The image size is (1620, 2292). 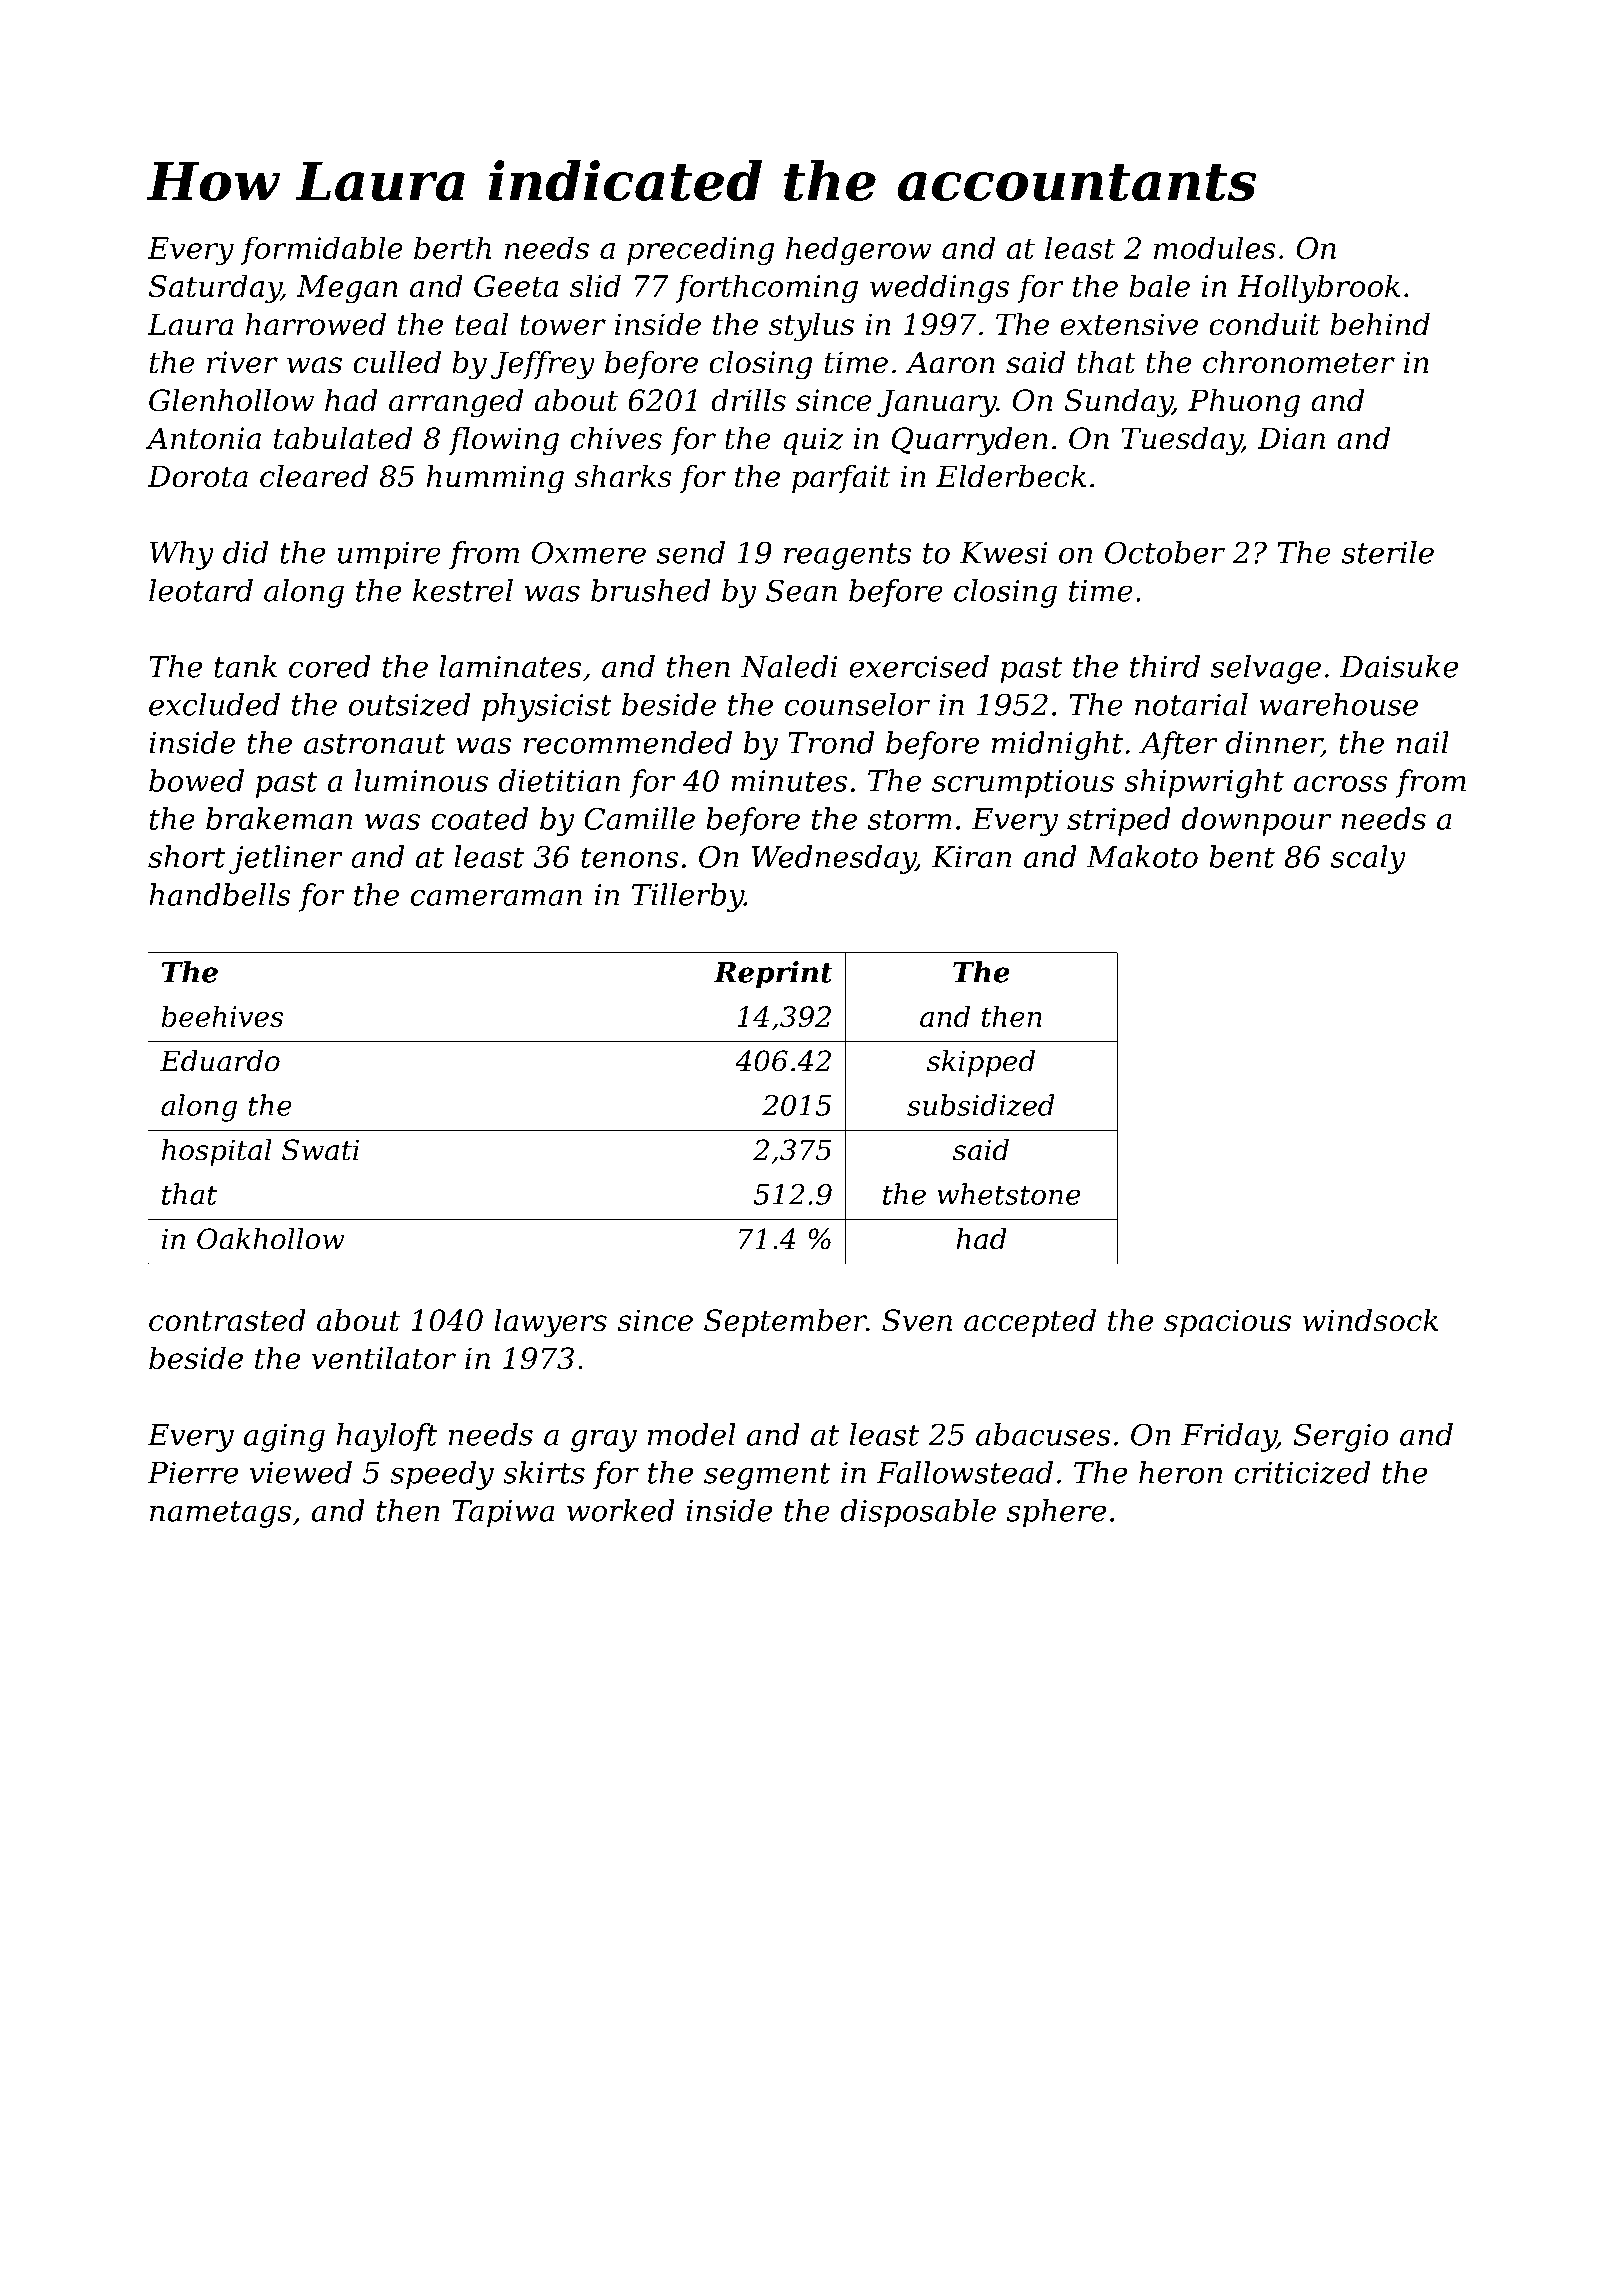 I want to click on Makoto, so click(x=1142, y=856).
